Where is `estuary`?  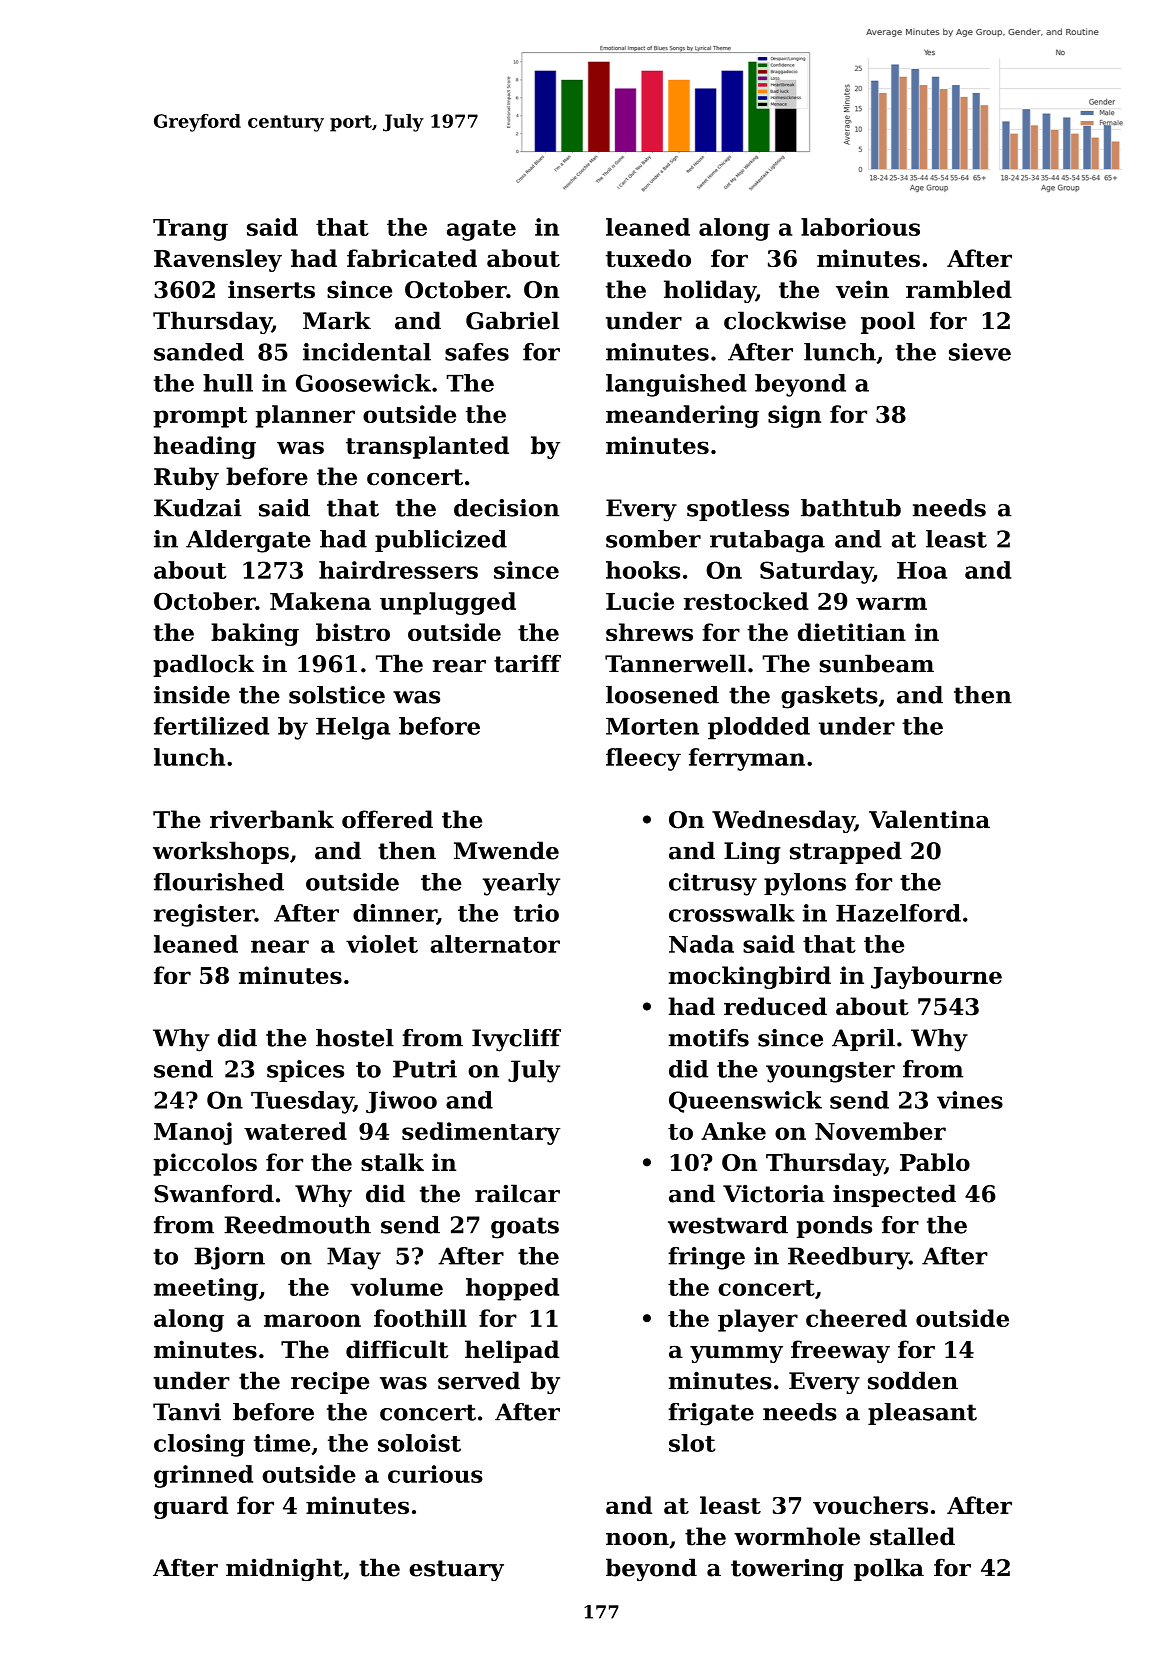 estuary is located at coordinates (456, 1570).
